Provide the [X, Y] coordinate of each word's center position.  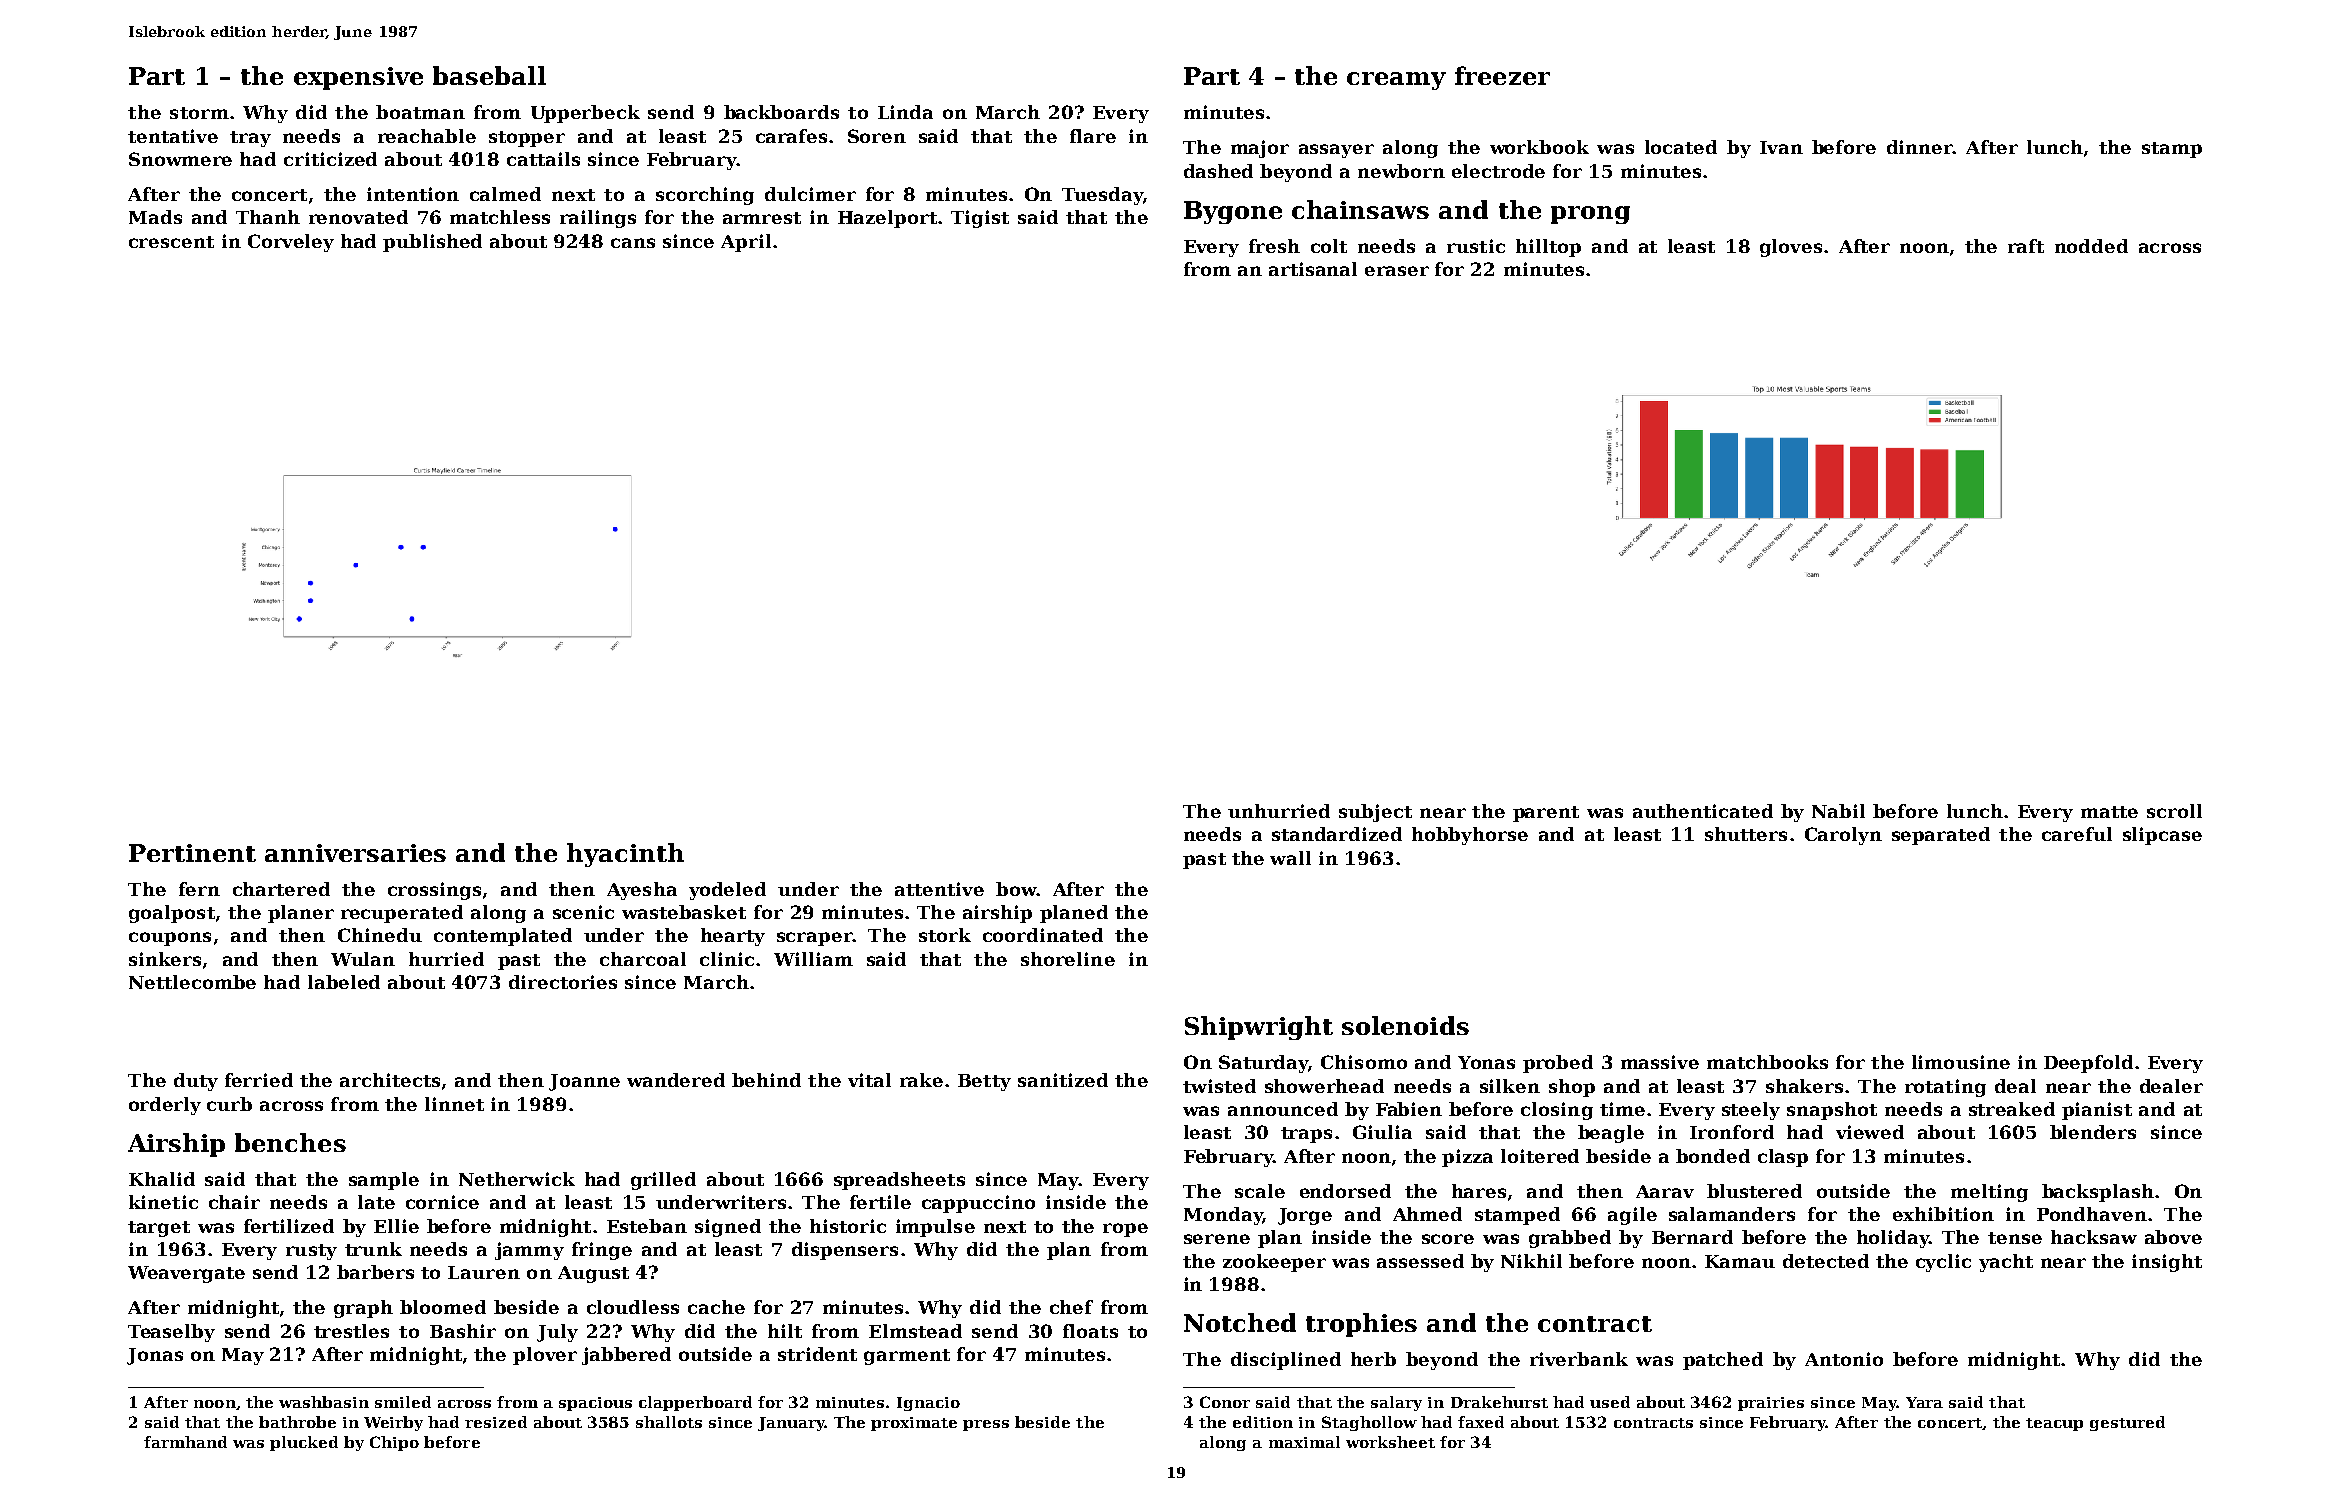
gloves [1791, 248]
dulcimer [810, 194]
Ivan [1781, 147]
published [432, 243]
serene [1217, 1239]
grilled [663, 1181]
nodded [2091, 246]
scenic [583, 912]
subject [1375, 813]
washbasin [324, 1402]
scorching [705, 196]
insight [2167, 1263]
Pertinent [192, 853]
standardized [1337, 834]
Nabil [1838, 811]
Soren [877, 136]
